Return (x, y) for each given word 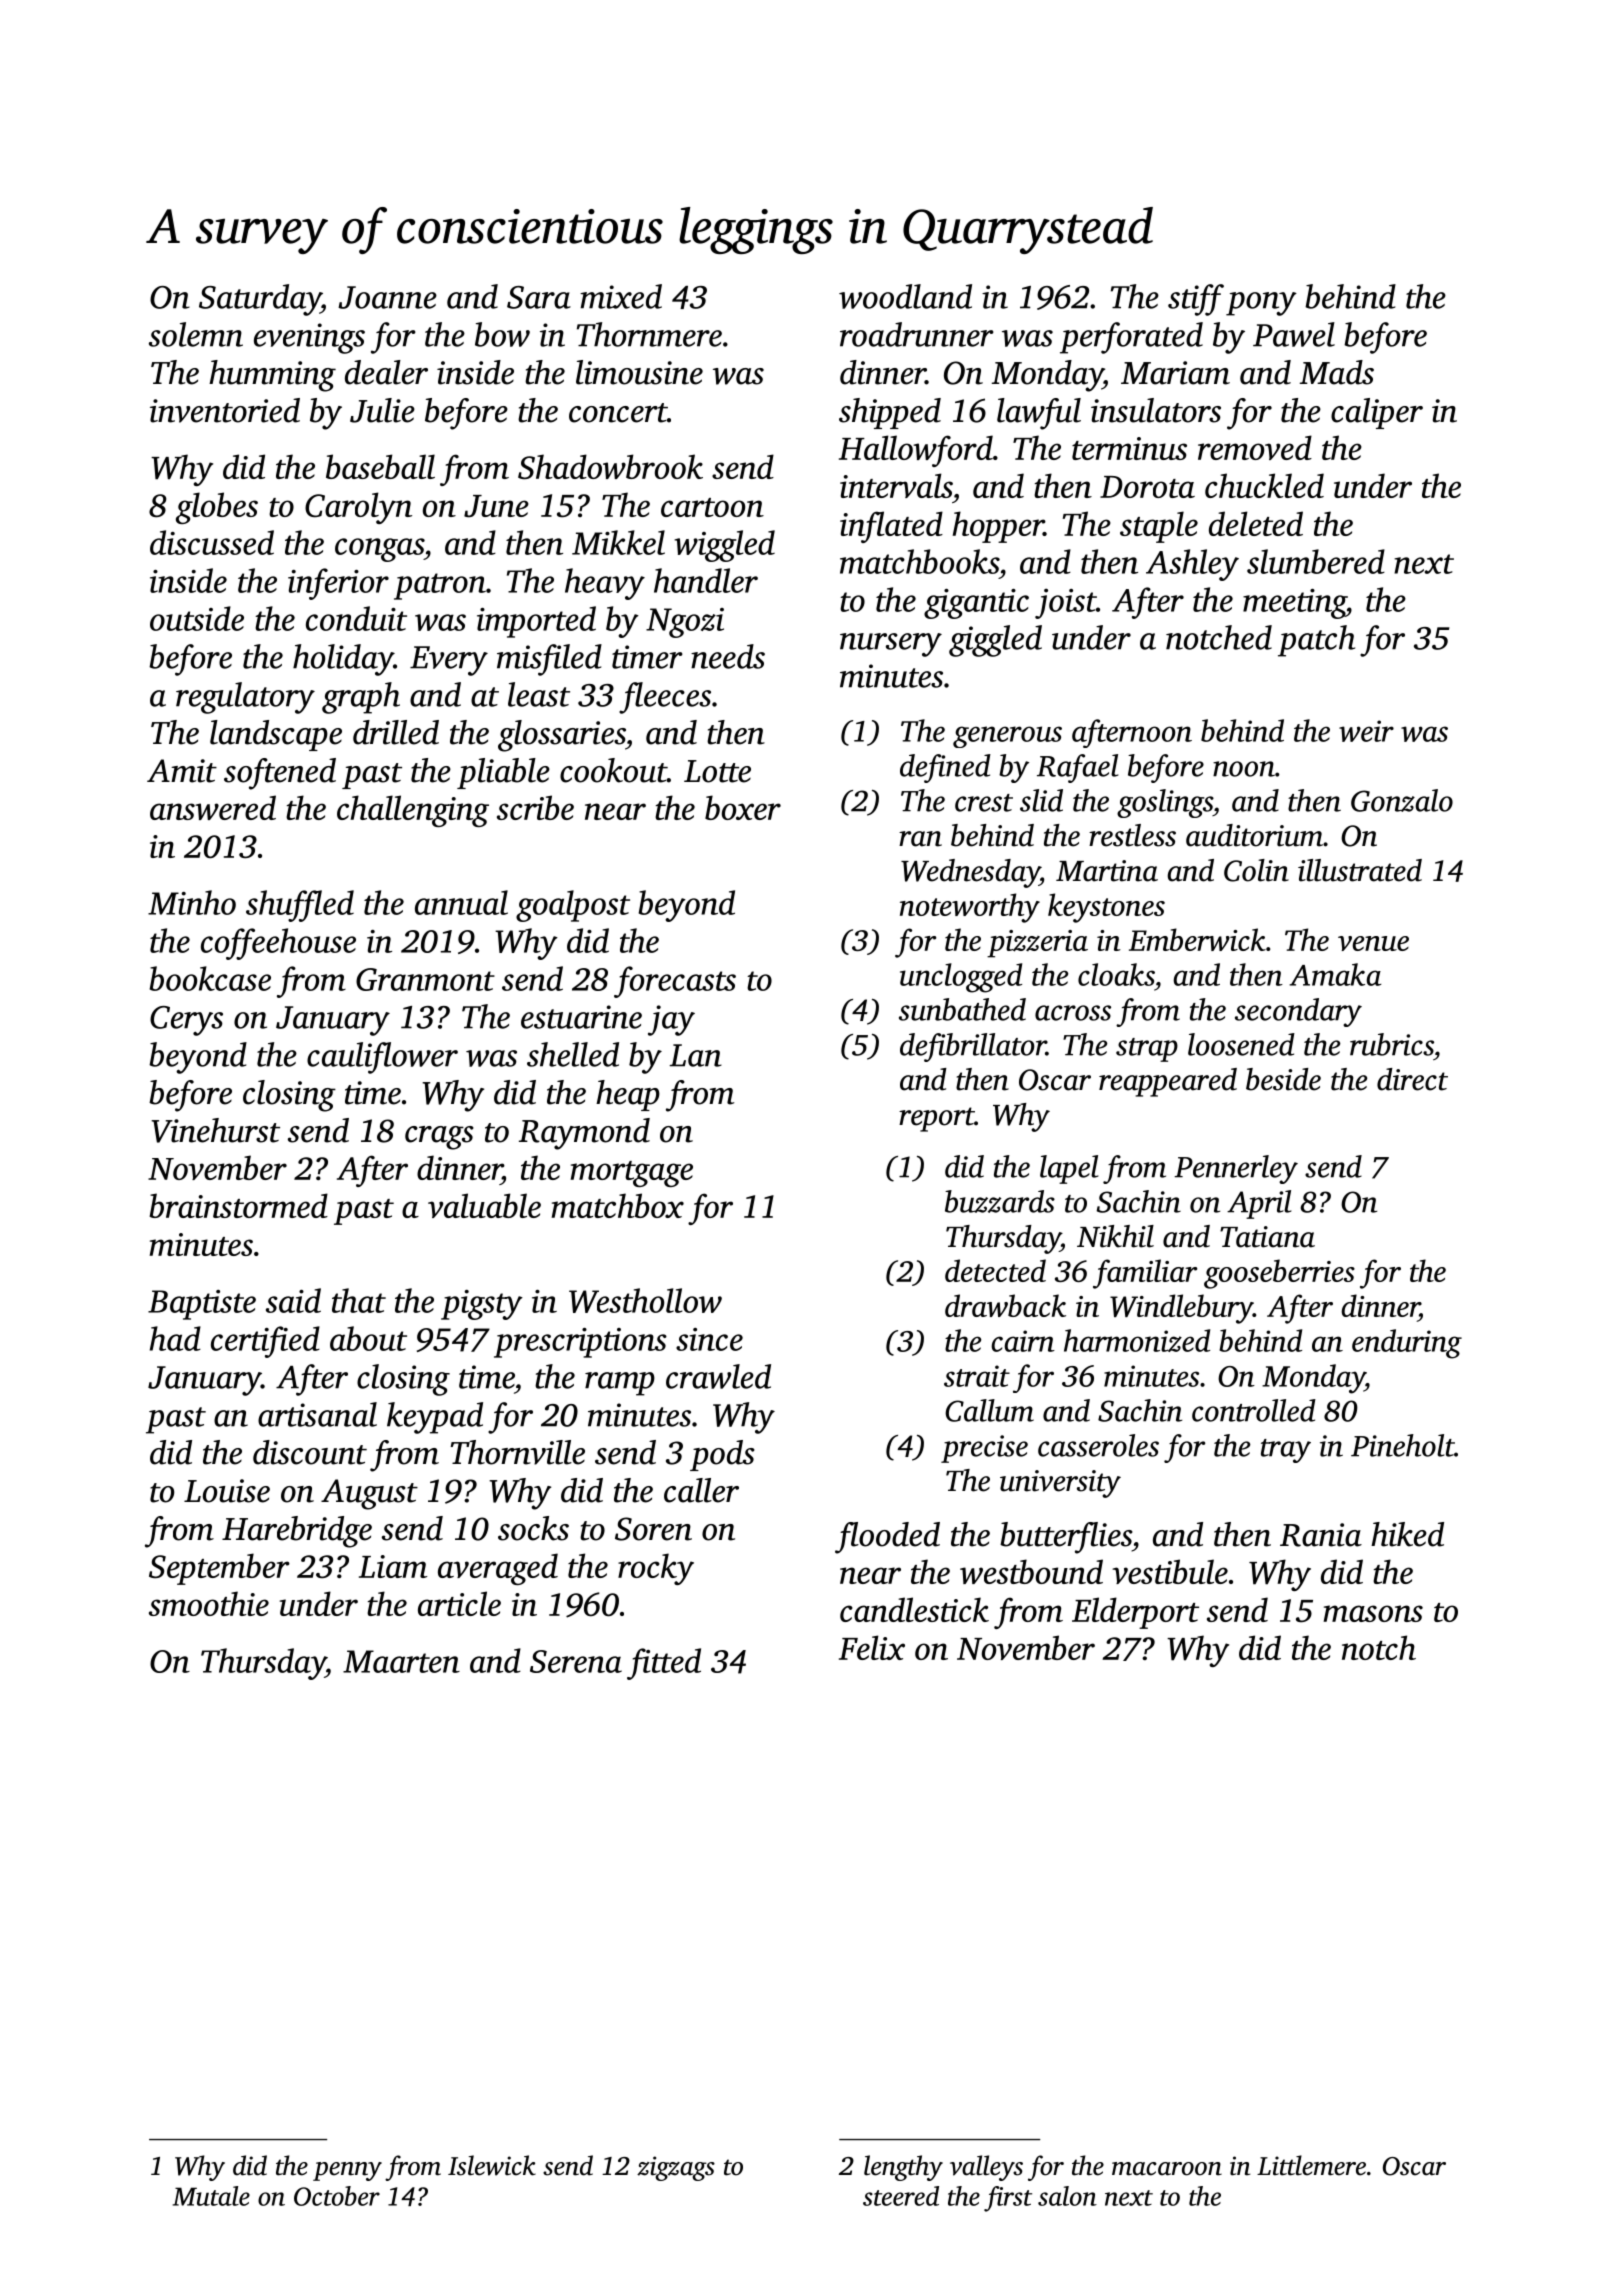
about (368, 1338)
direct (1412, 1079)
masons (1373, 1613)
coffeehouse (278, 944)
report (936, 1119)
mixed (621, 296)
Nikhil (1115, 1236)
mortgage (632, 1174)
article (459, 1603)
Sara (539, 297)
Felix (872, 1647)
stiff (1196, 300)
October (337, 2196)
